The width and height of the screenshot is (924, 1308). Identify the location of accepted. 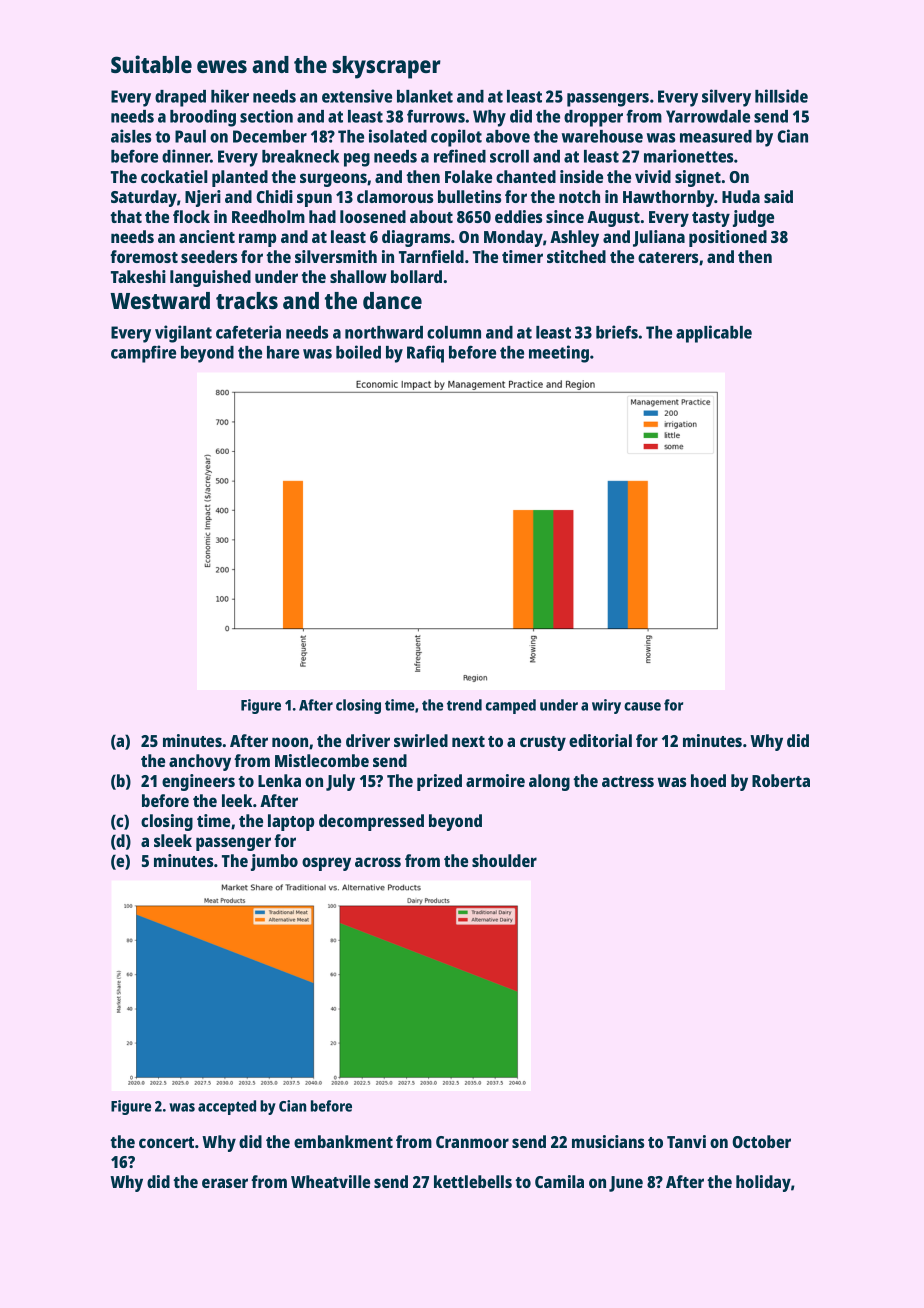
(227, 1107).
